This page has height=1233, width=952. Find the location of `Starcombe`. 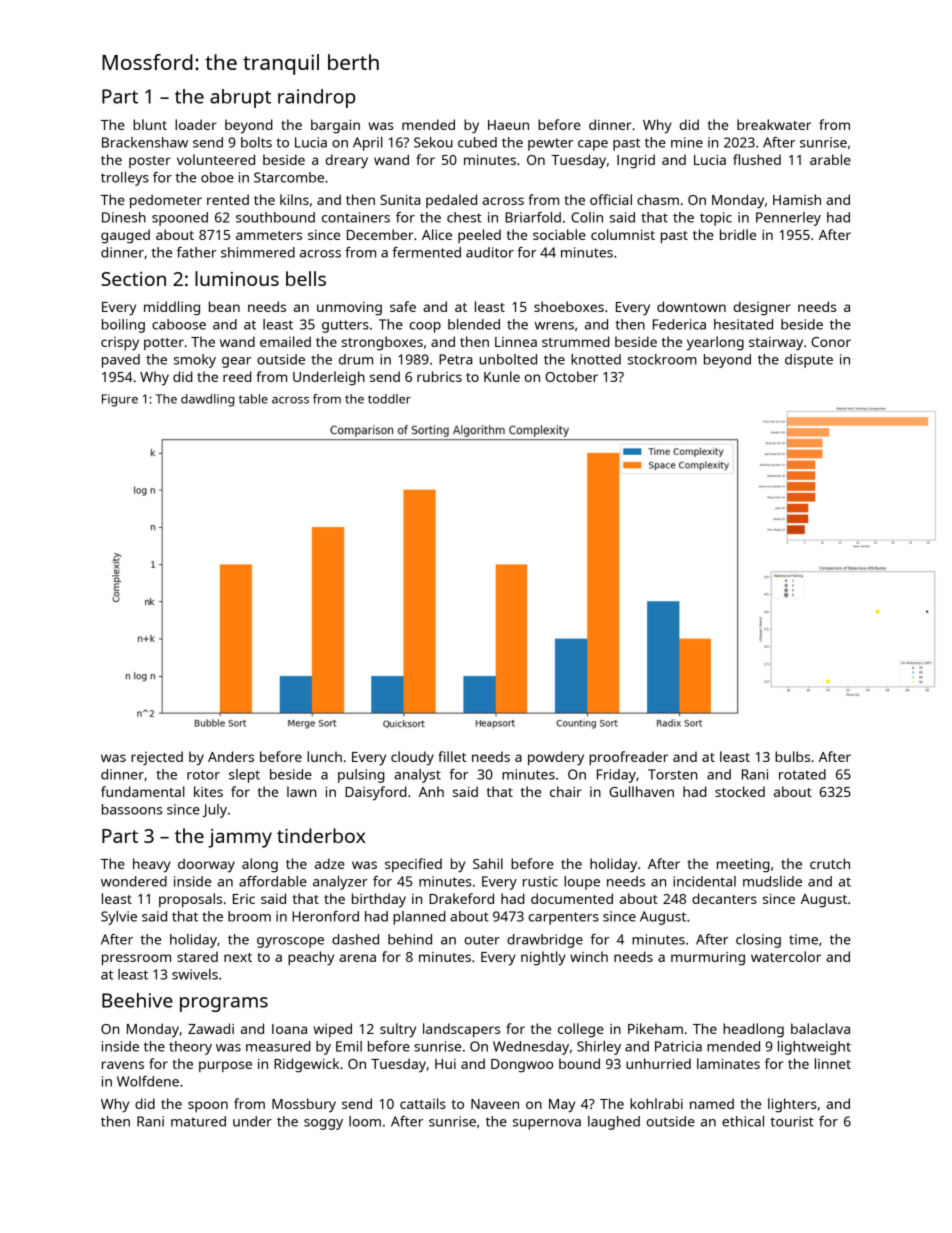

Starcombe is located at coordinates (289, 177).
